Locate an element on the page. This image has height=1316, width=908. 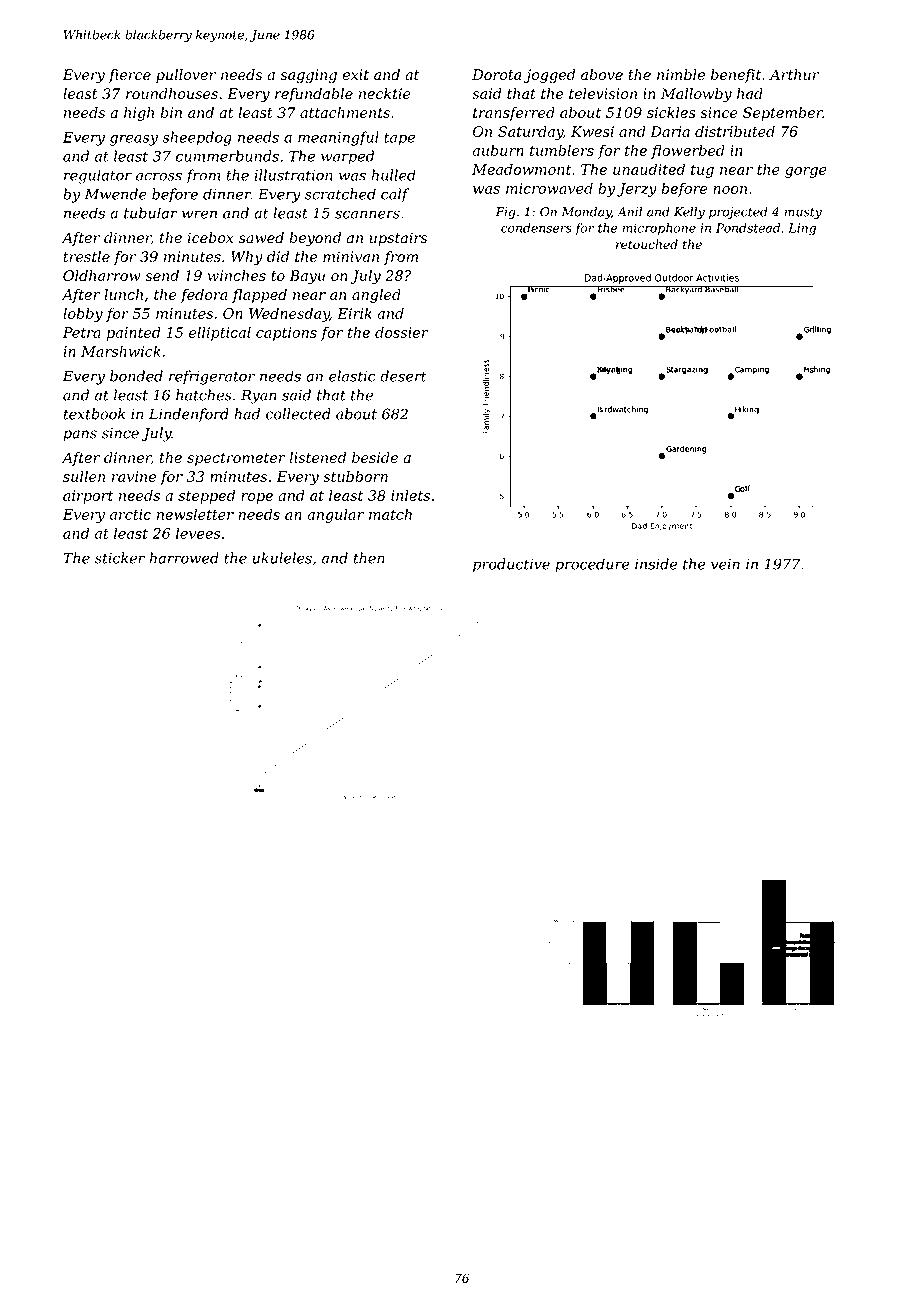
necktie is located at coordinates (385, 93).
